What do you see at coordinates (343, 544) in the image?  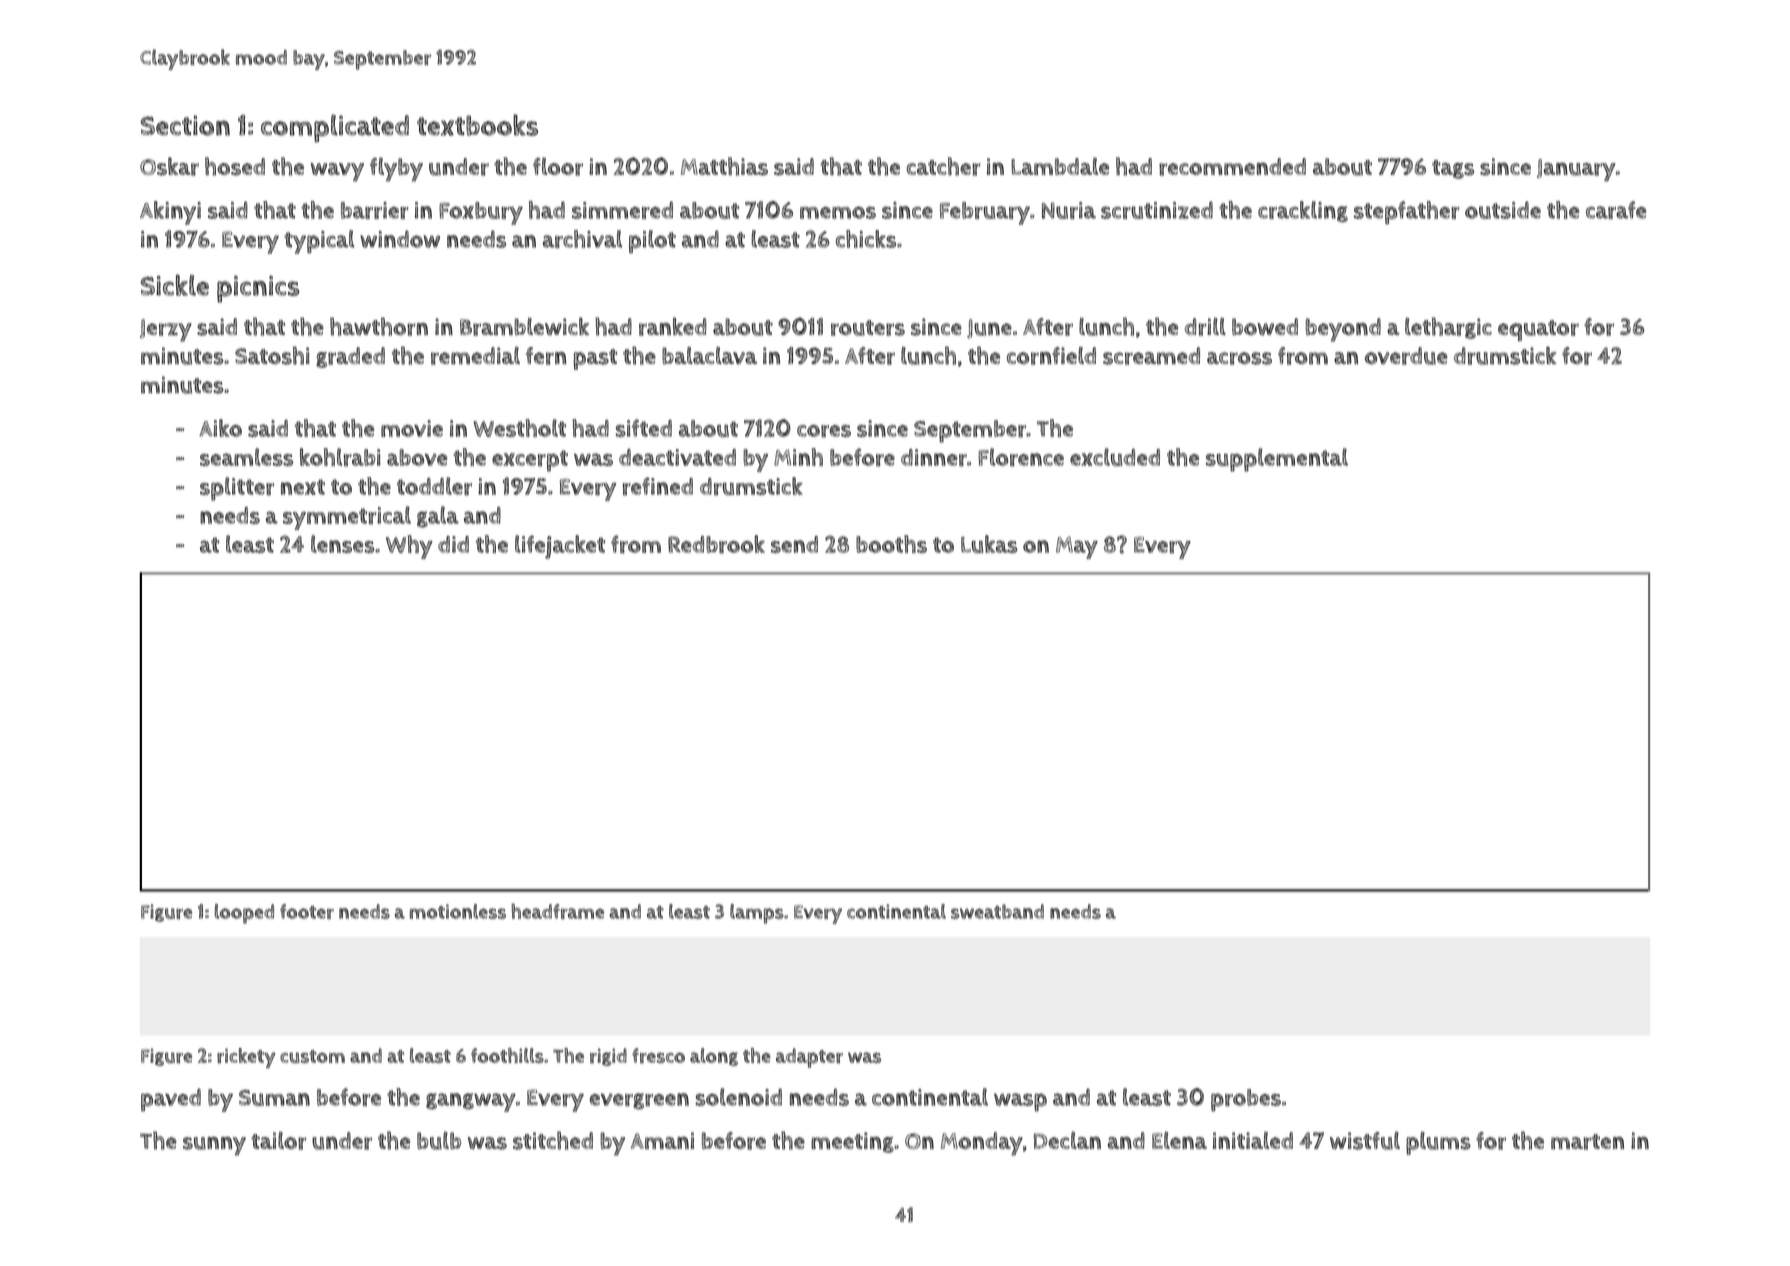 I see `lenses` at bounding box center [343, 544].
